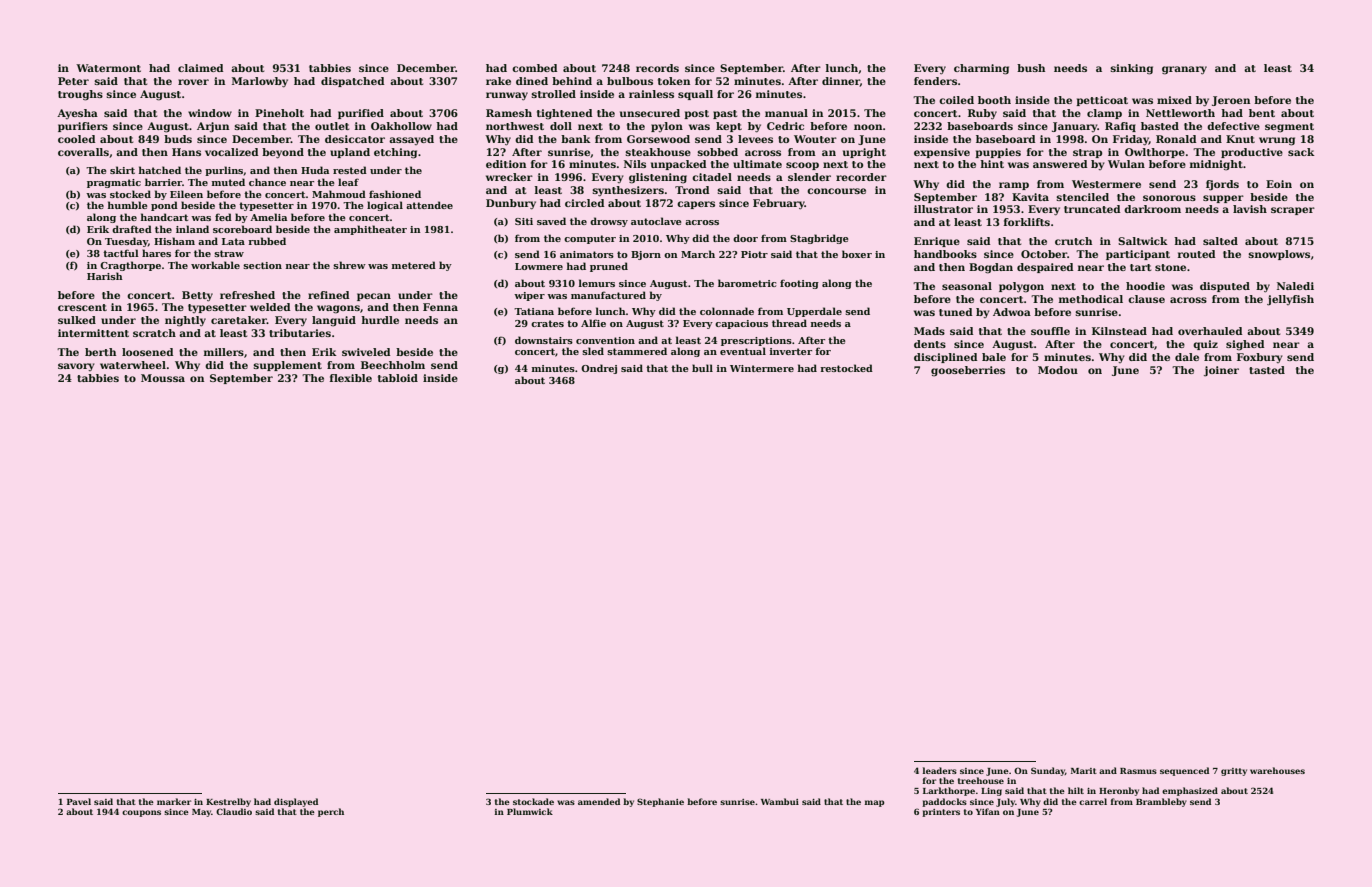  I want to click on granary, so click(1184, 70).
